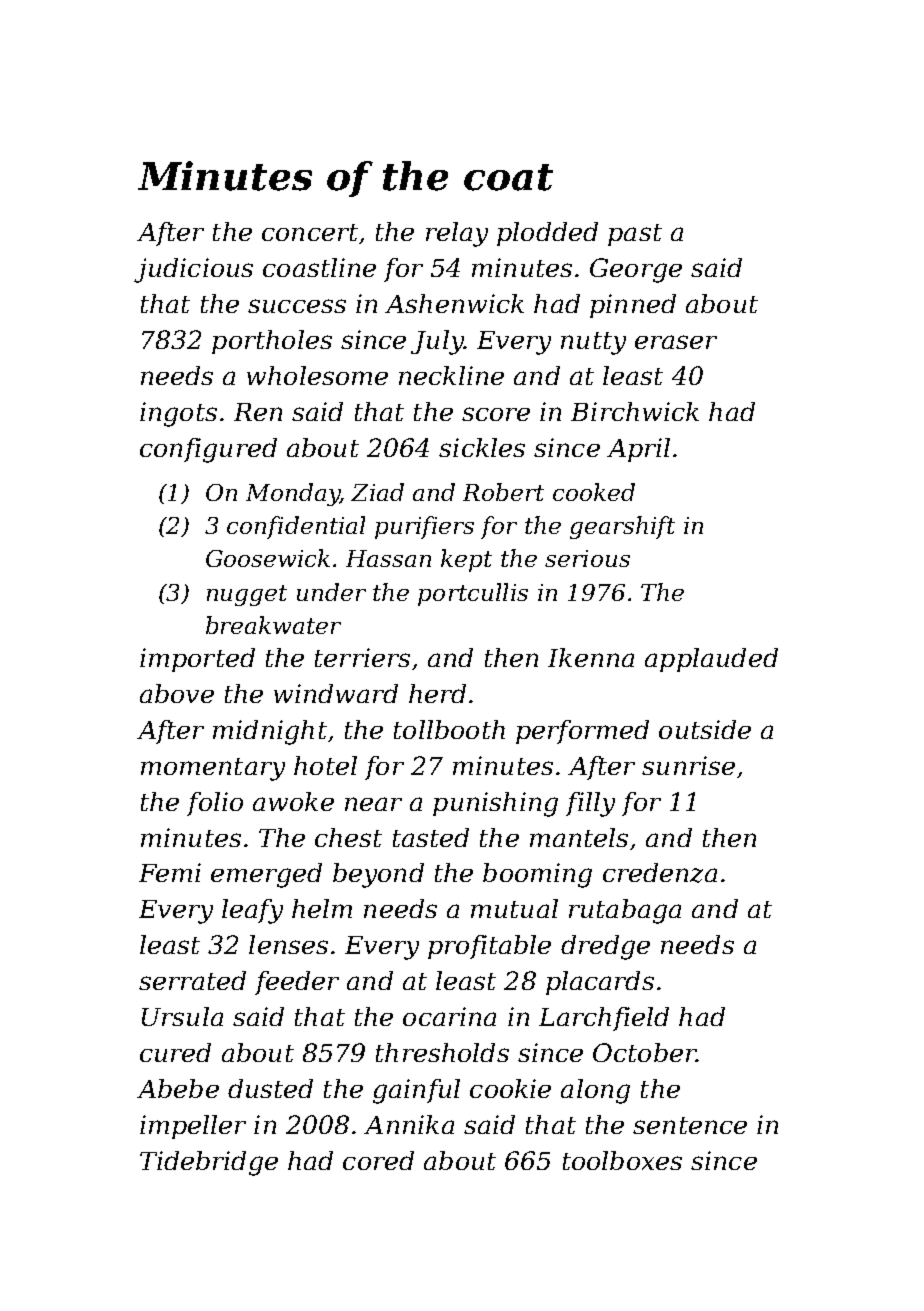 This document has width=924, height=1311. I want to click on nutty, so click(593, 343).
